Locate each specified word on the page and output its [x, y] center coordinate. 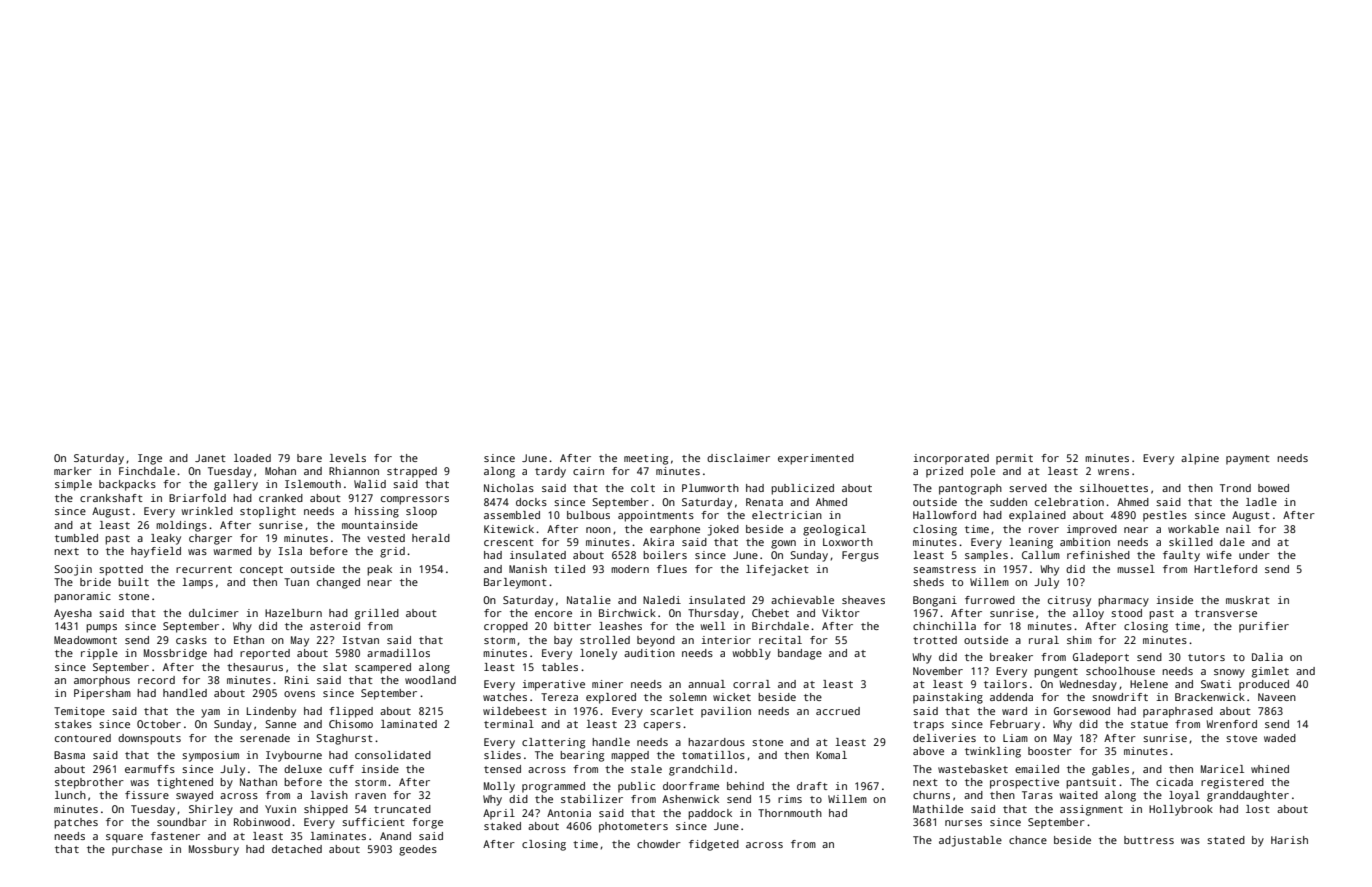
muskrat [1248, 600]
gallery [236, 485]
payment [1248, 460]
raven [370, 796]
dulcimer [214, 613]
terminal [509, 724]
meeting [646, 459]
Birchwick [627, 613]
